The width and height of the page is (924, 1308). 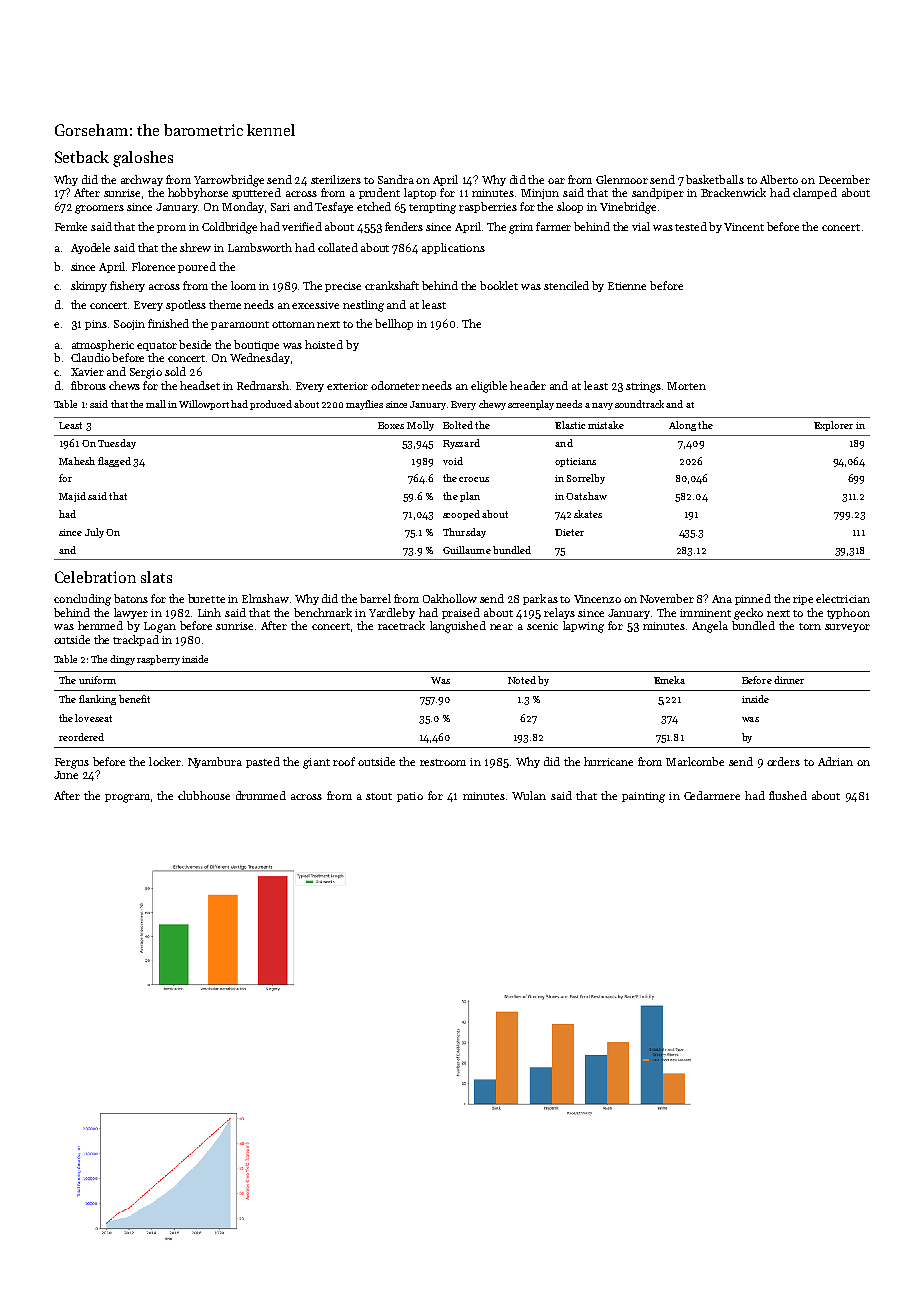 I want to click on Vincent, so click(x=744, y=227).
